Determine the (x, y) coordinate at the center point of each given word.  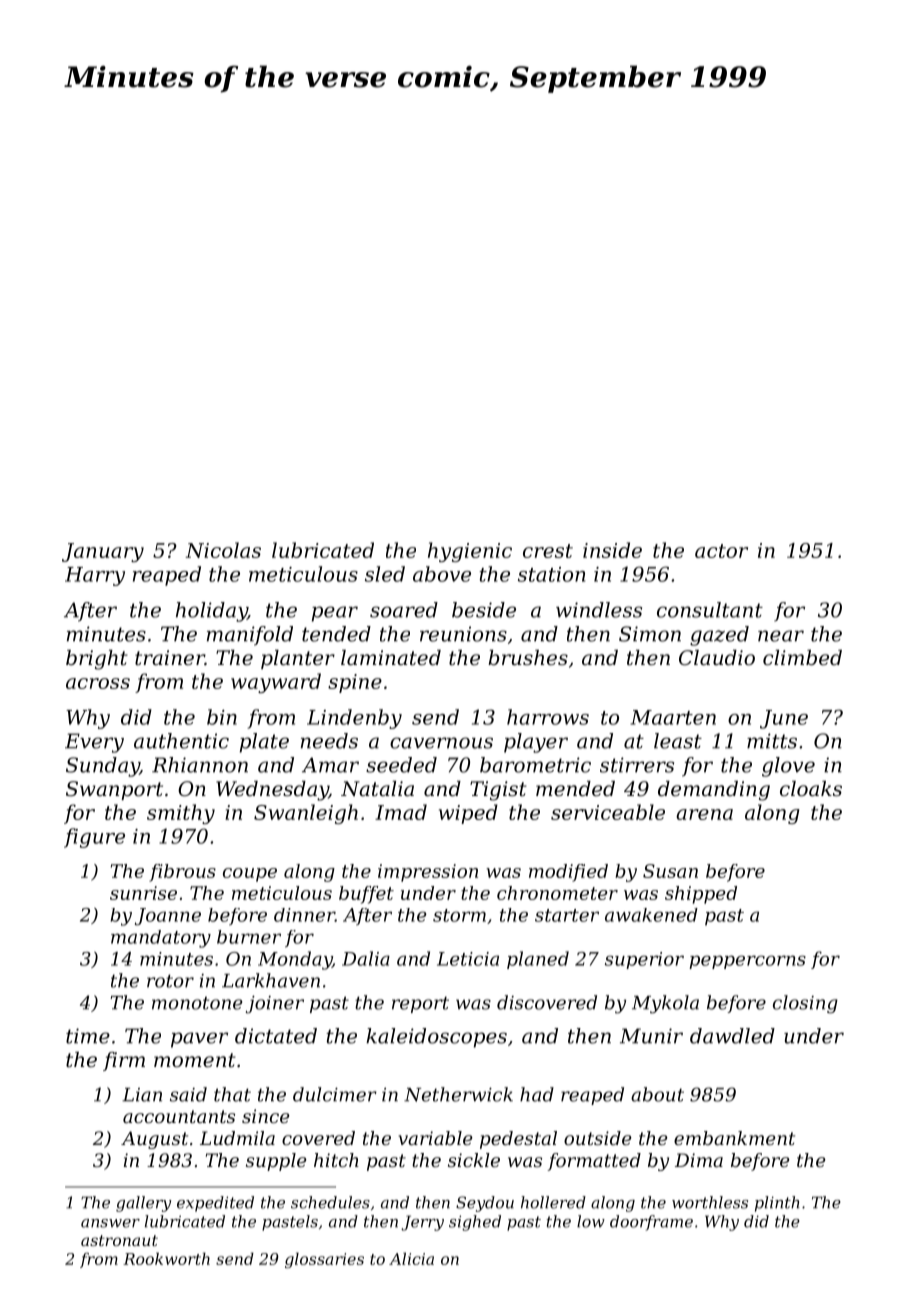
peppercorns (747, 962)
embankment (734, 1138)
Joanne (168, 917)
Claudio (717, 658)
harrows (548, 717)
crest (548, 551)
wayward (276, 683)
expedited (215, 1204)
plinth (777, 1204)
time (88, 1036)
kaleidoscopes (436, 1038)
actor (721, 551)
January (103, 552)
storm (459, 915)
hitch (336, 1160)
